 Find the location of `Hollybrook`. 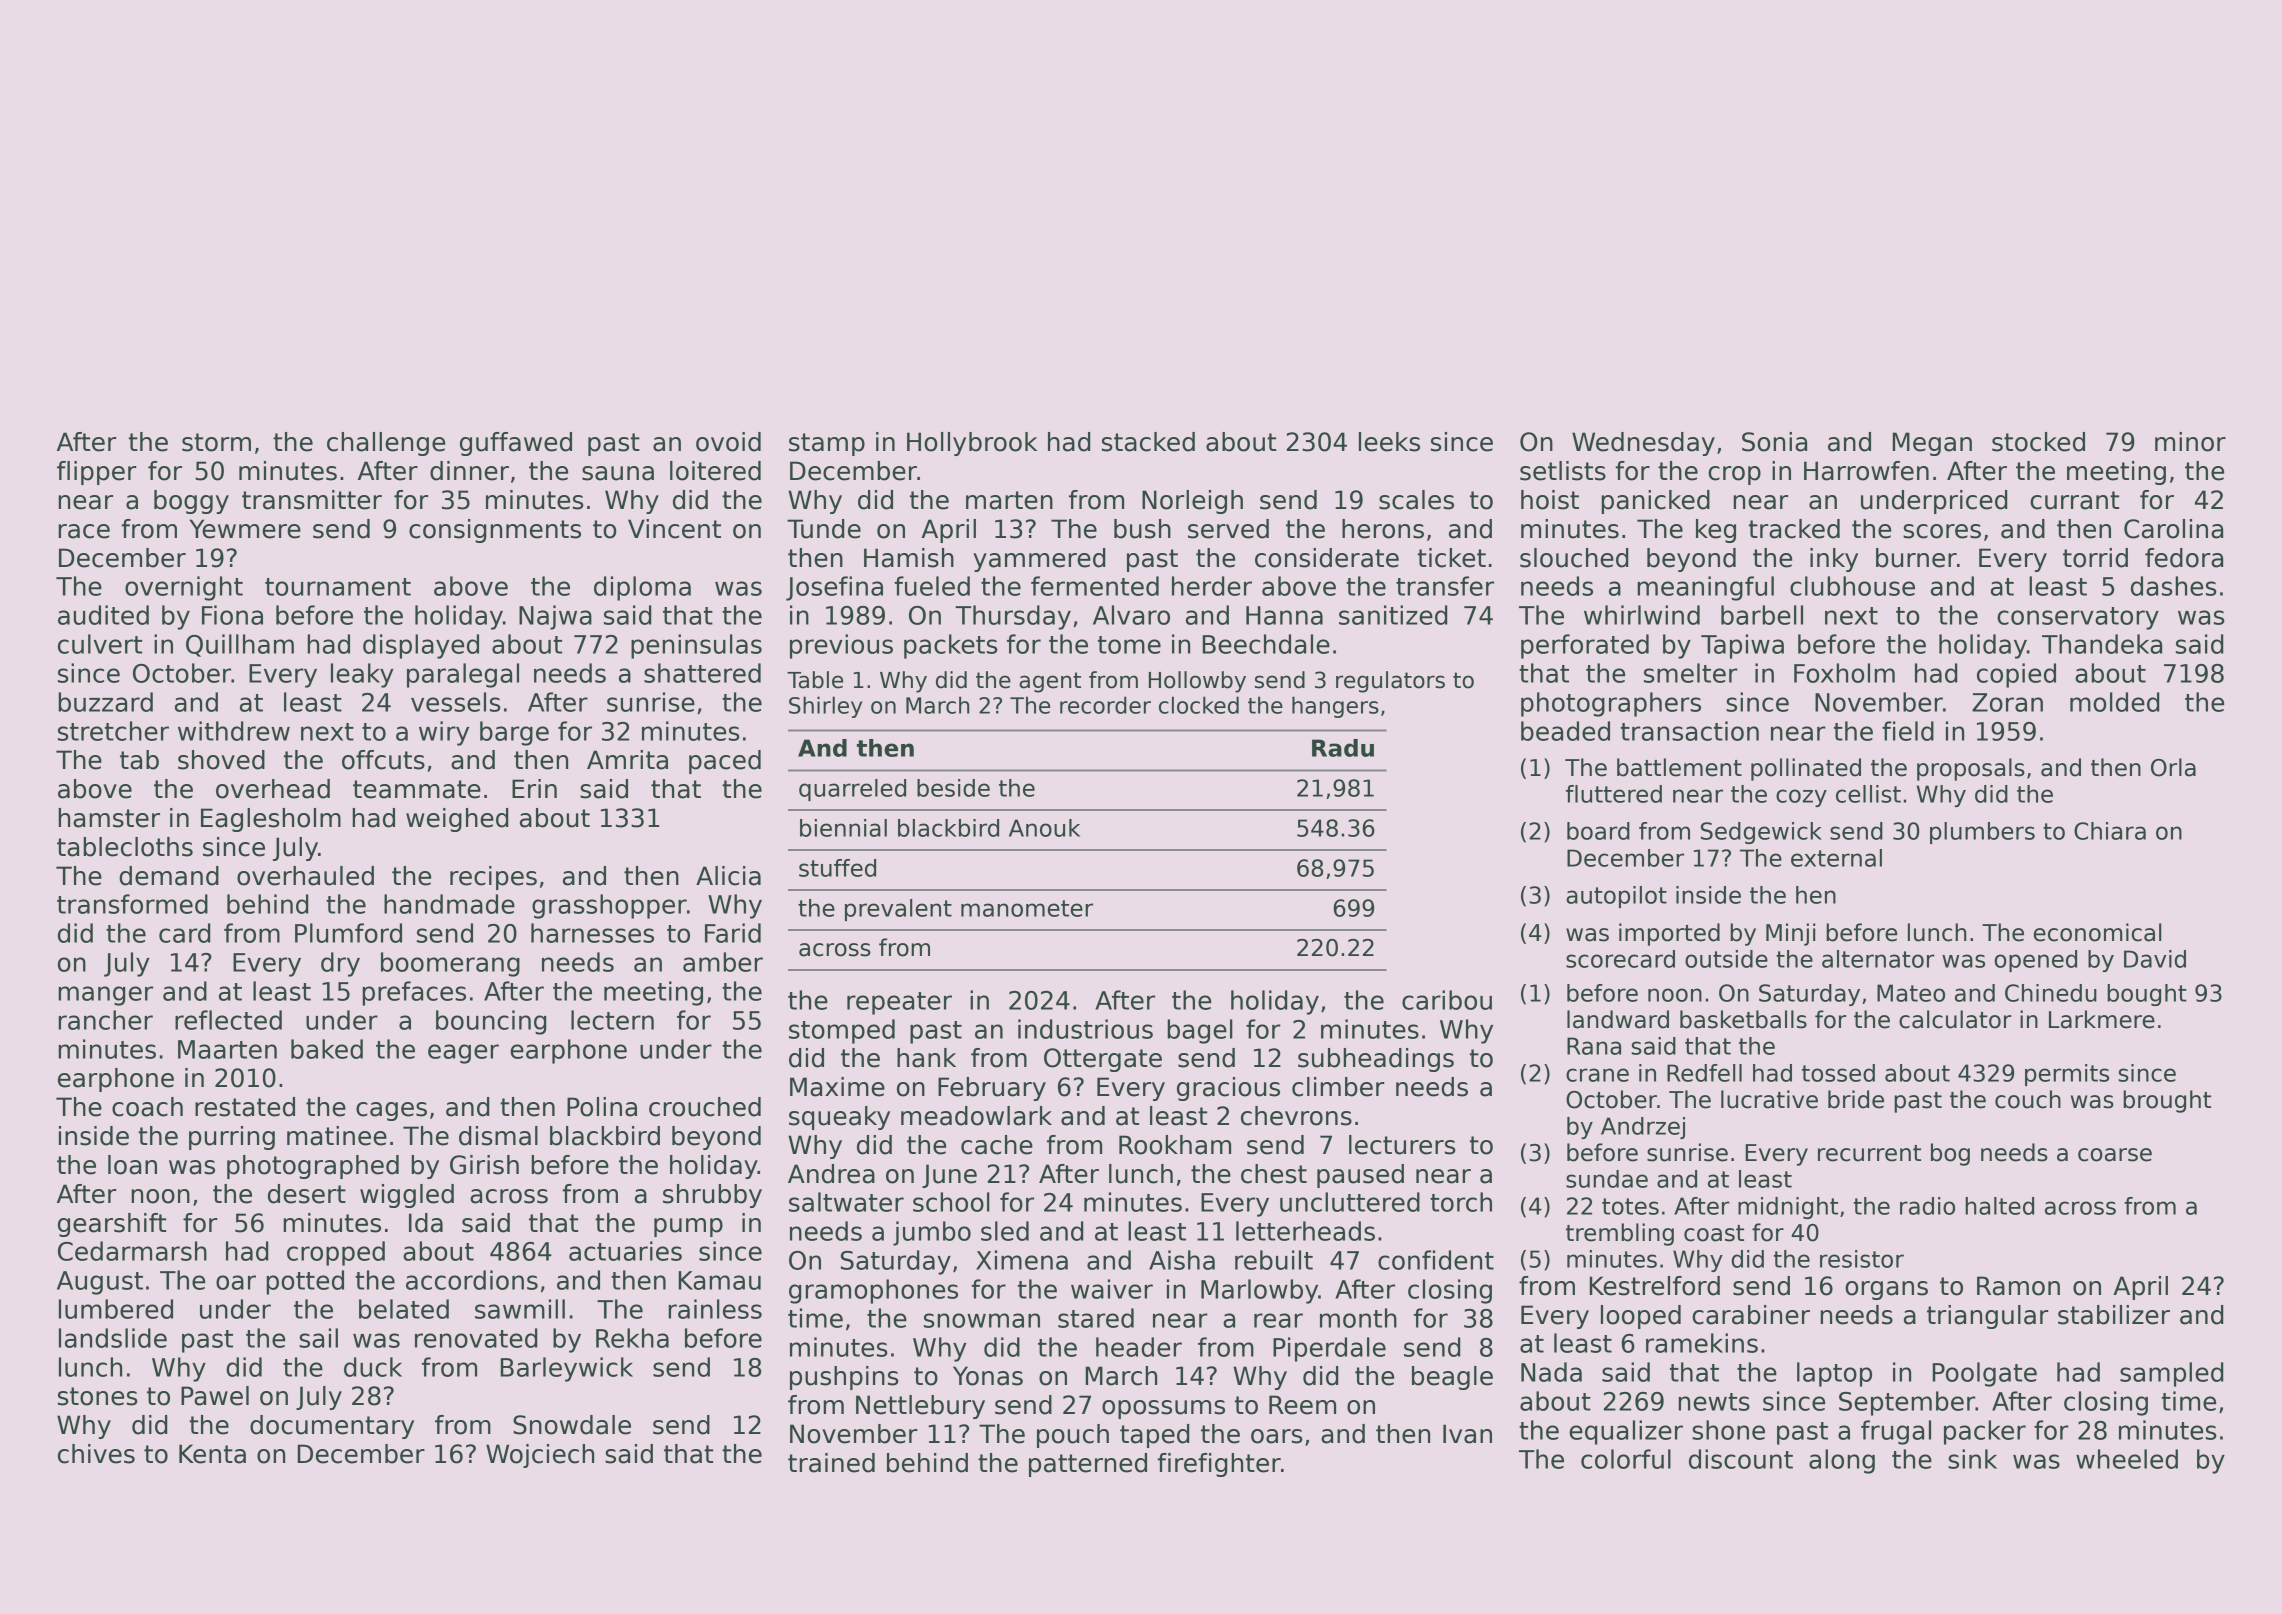

Hollybrook is located at coordinates (972, 444).
